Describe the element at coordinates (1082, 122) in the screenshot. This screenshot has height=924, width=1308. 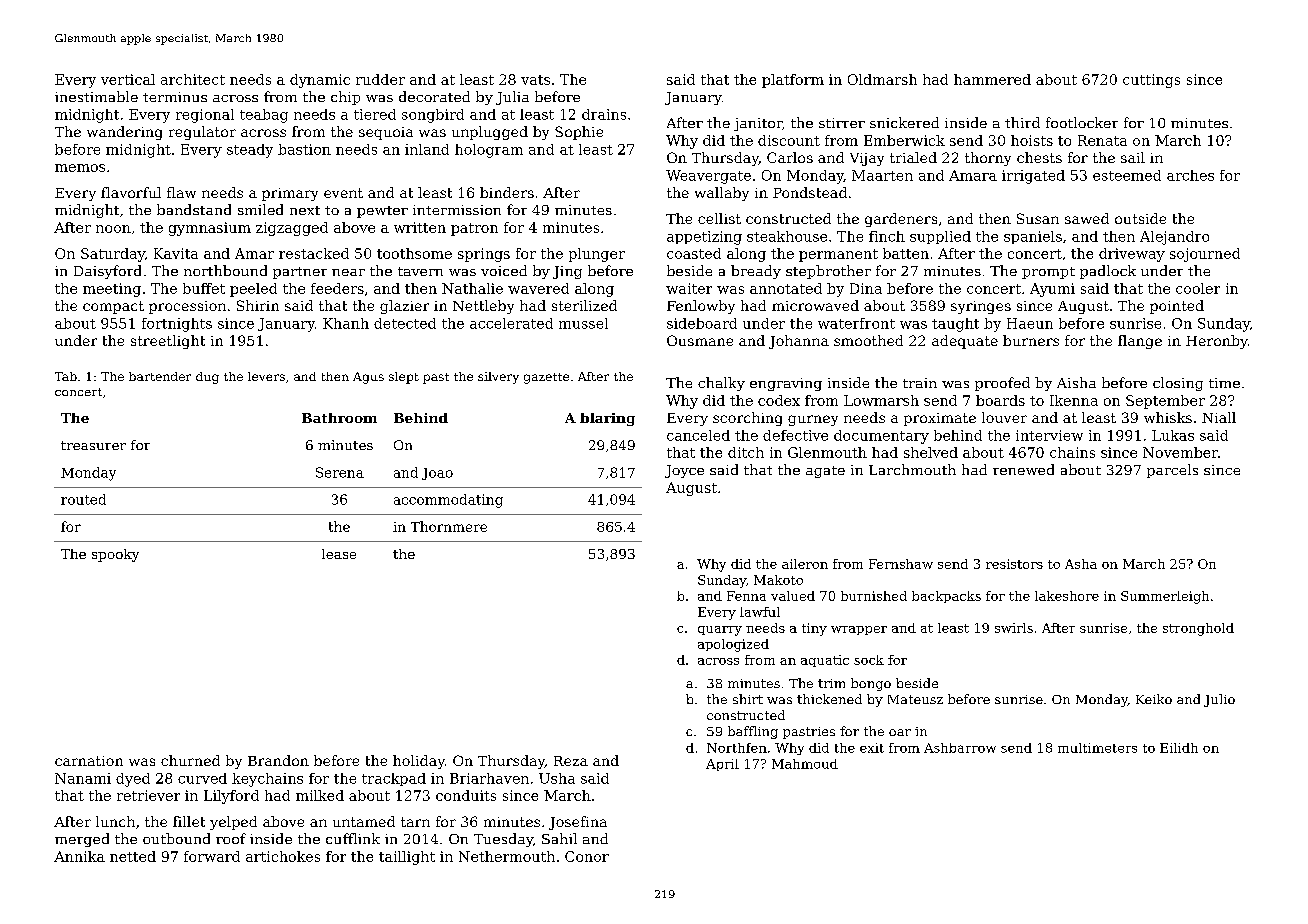
I see `footlocker` at that location.
